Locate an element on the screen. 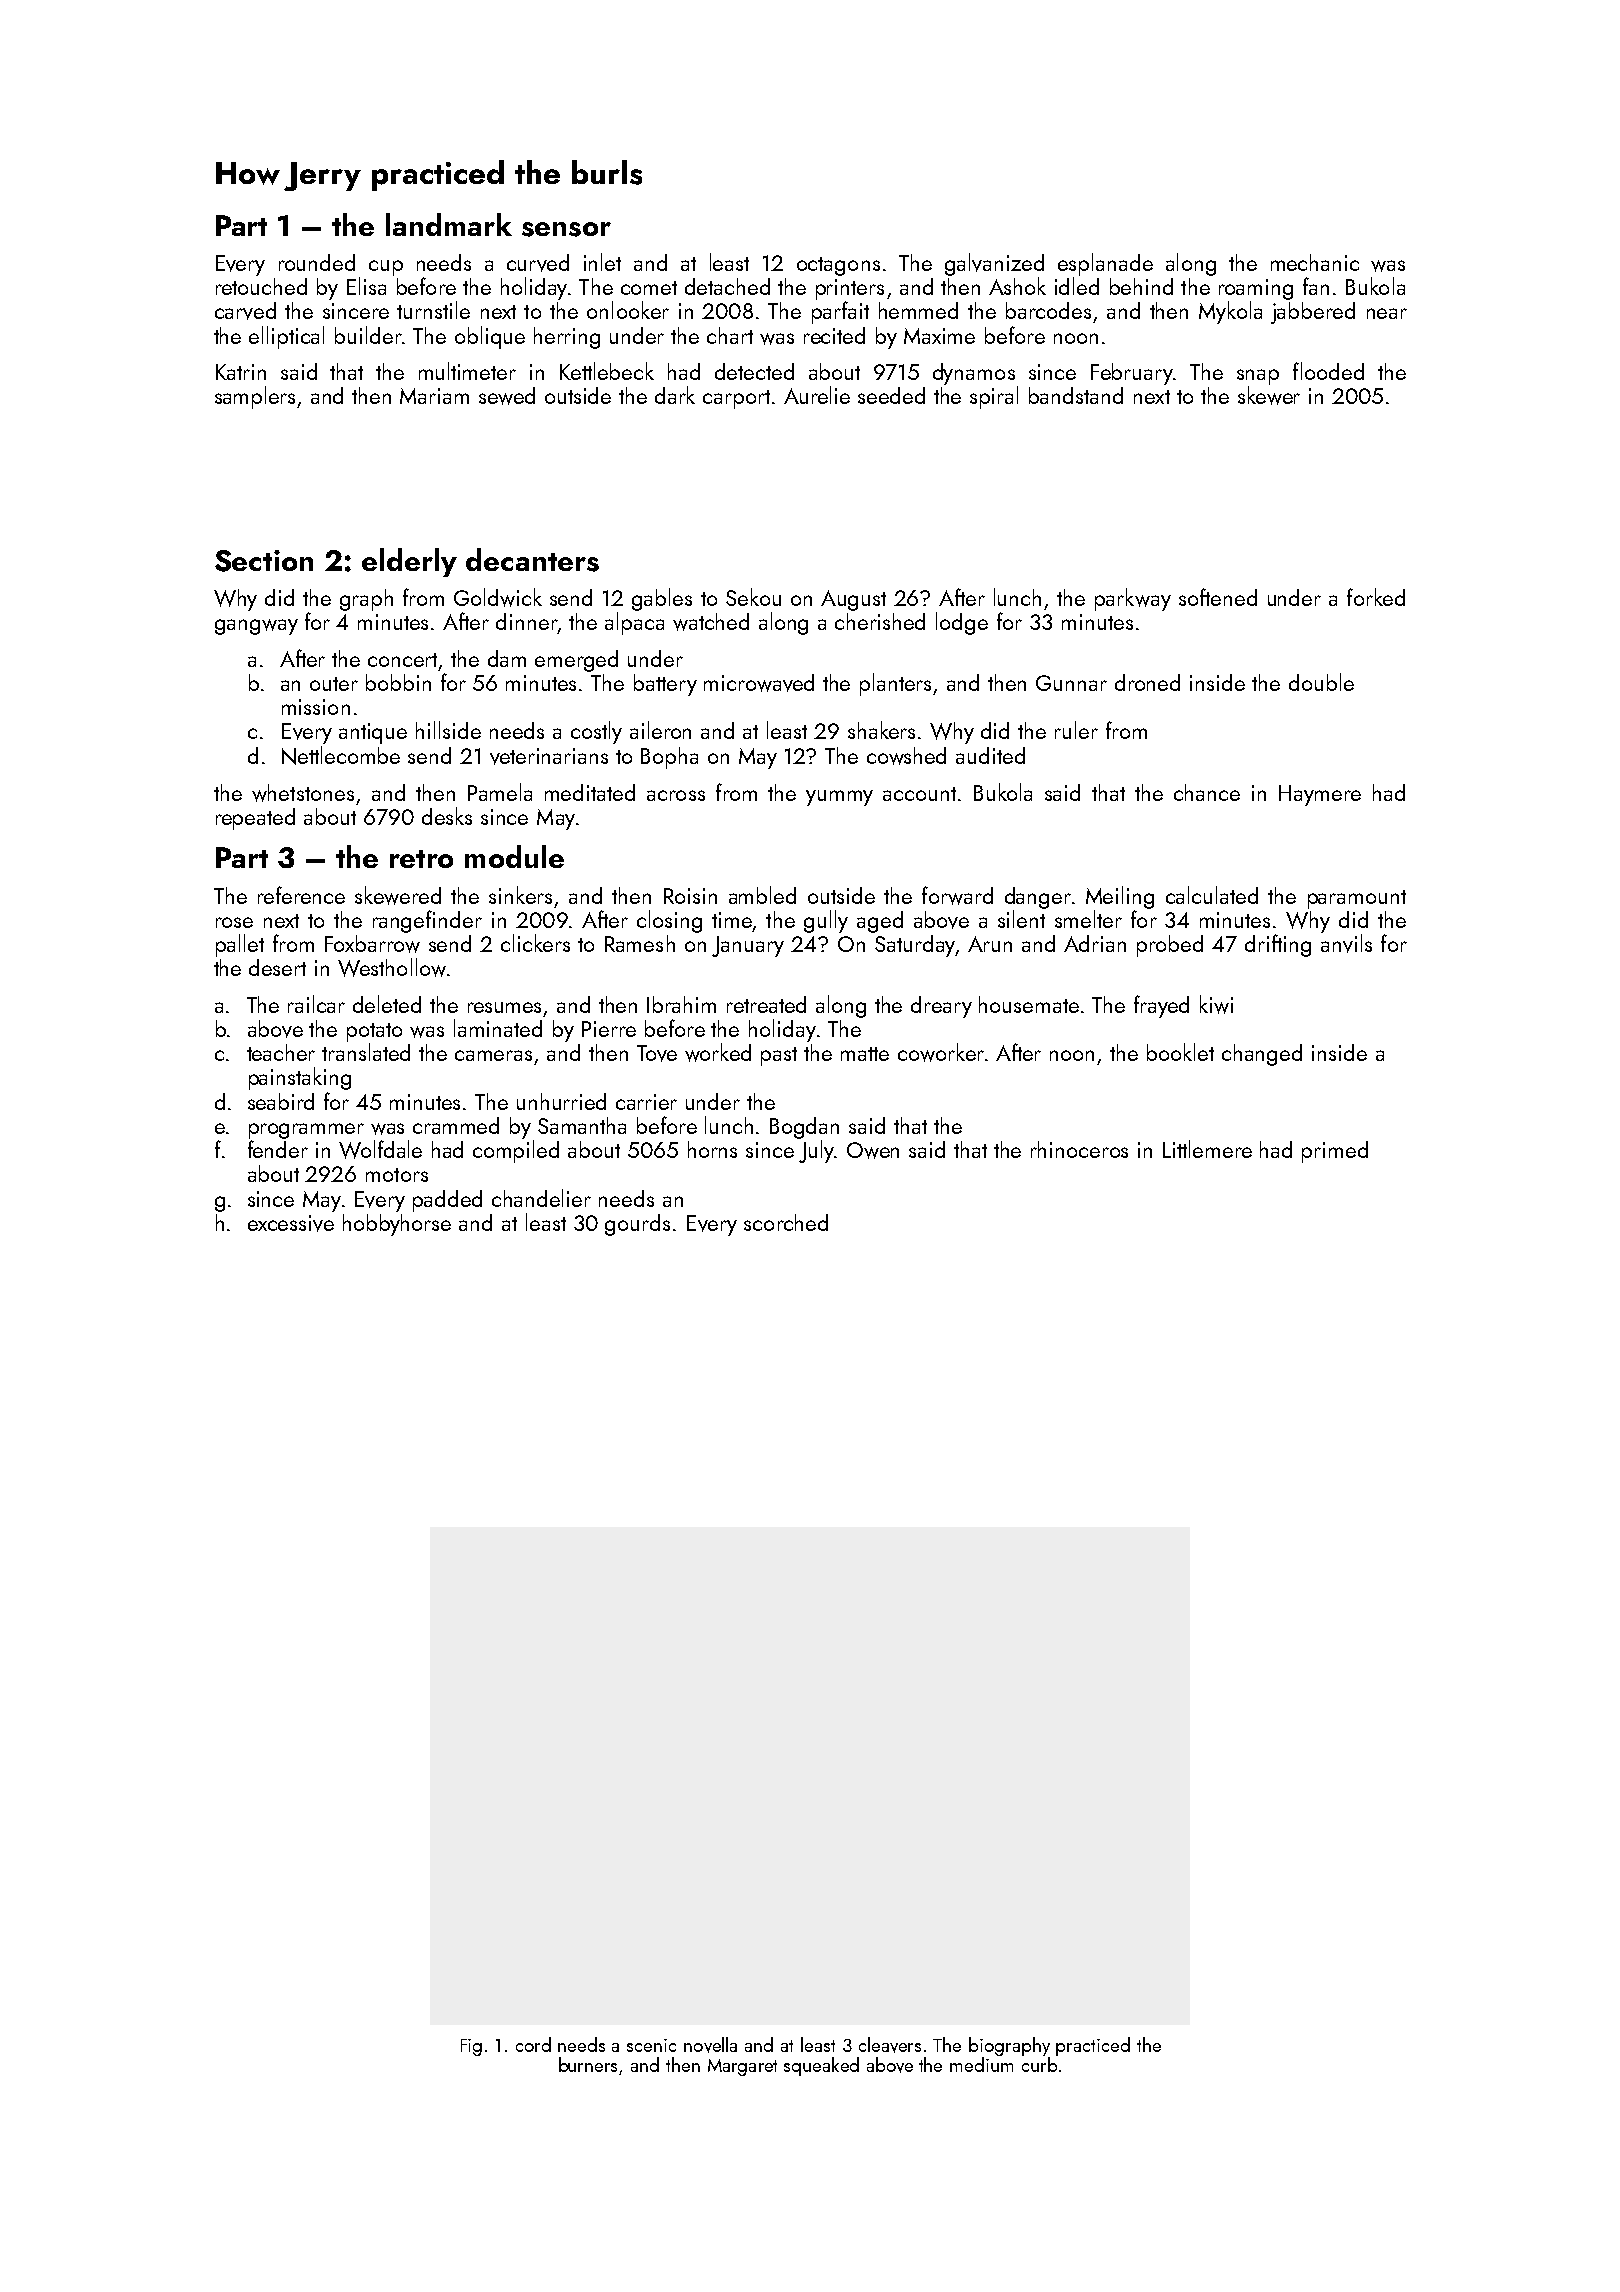 Image resolution: width=1620 pixels, height=2292 pixels. snap is located at coordinates (1258, 377).
